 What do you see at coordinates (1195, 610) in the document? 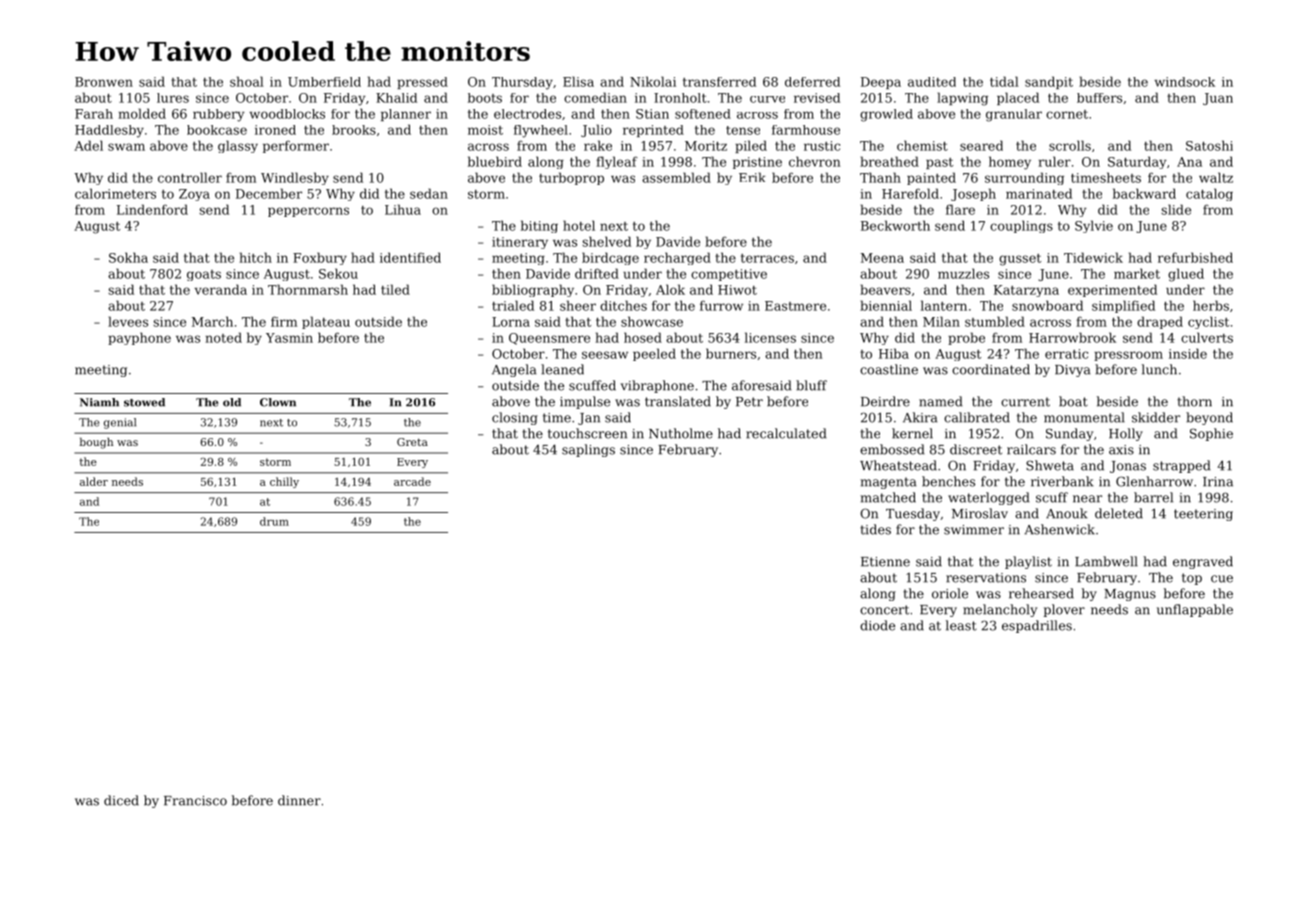
I see `unflappable` at bounding box center [1195, 610].
